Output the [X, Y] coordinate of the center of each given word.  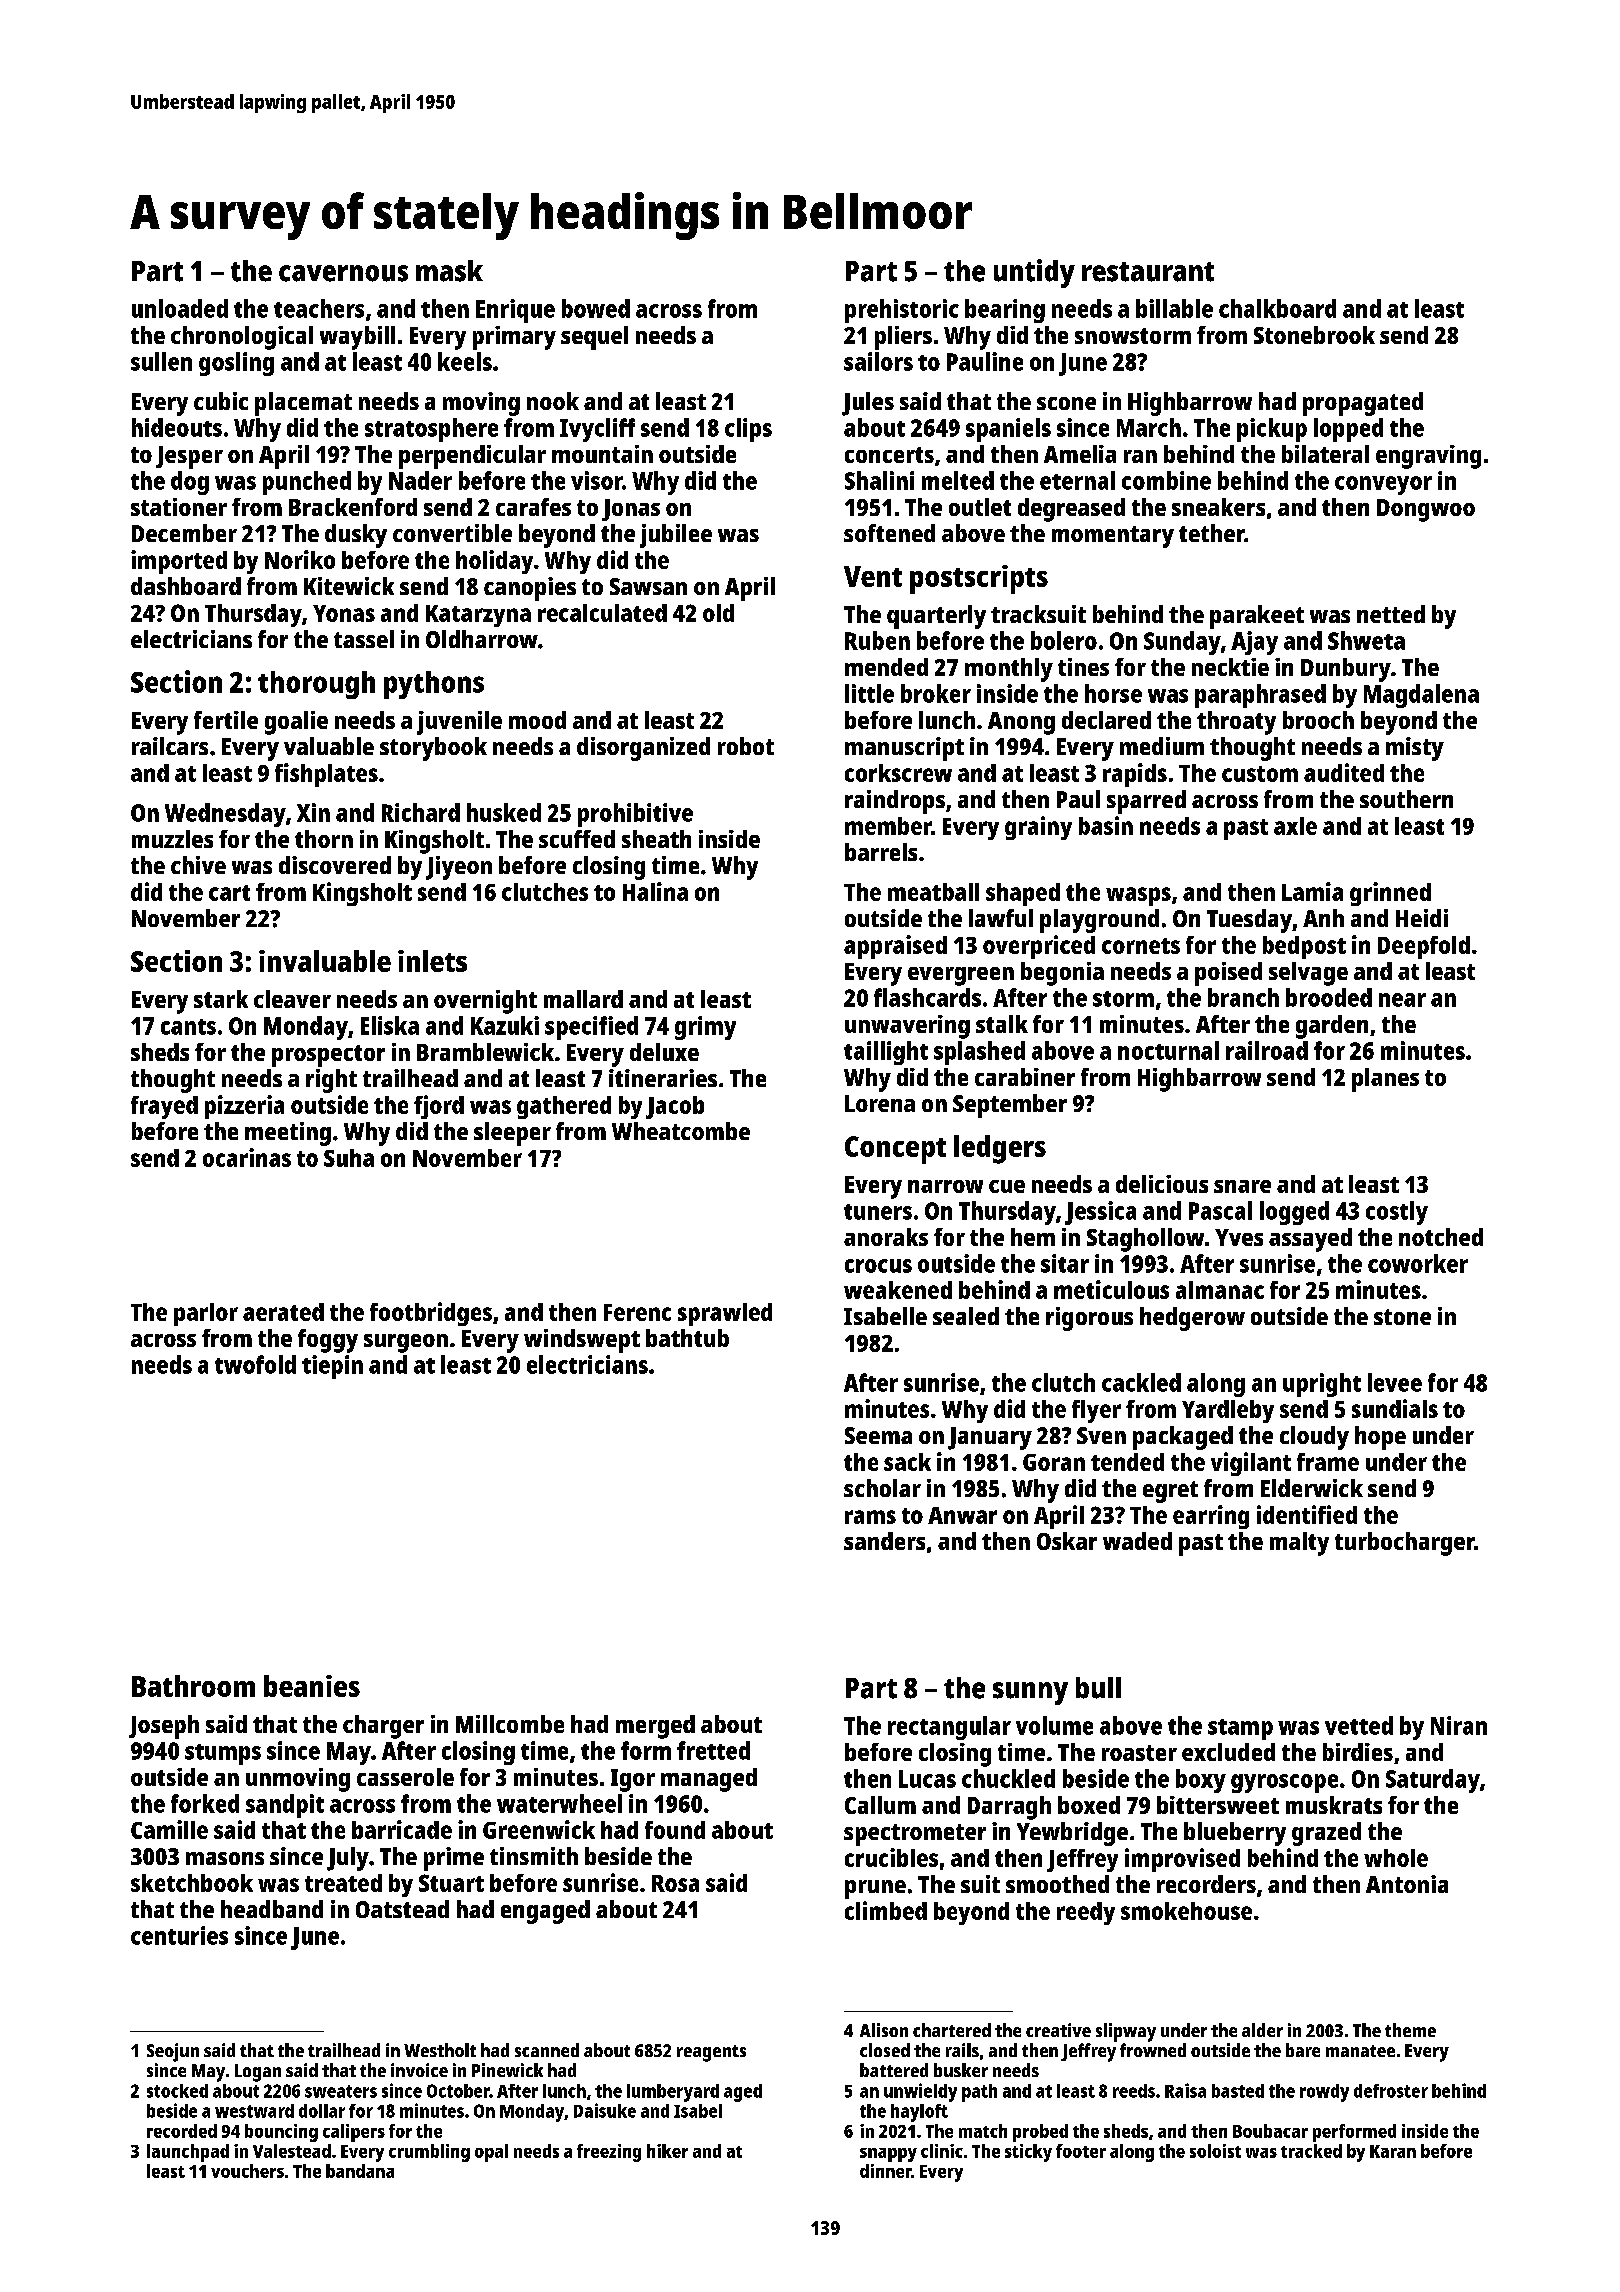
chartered [952, 2030]
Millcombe [510, 1724]
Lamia [1312, 891]
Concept [895, 1150]
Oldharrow [482, 639]
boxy [1201, 1781]
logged [1294, 1213]
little [869, 693]
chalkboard [1277, 308]
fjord [439, 1107]
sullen [161, 361]
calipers [354, 2133]
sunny [1030, 1693]
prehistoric [902, 311]
